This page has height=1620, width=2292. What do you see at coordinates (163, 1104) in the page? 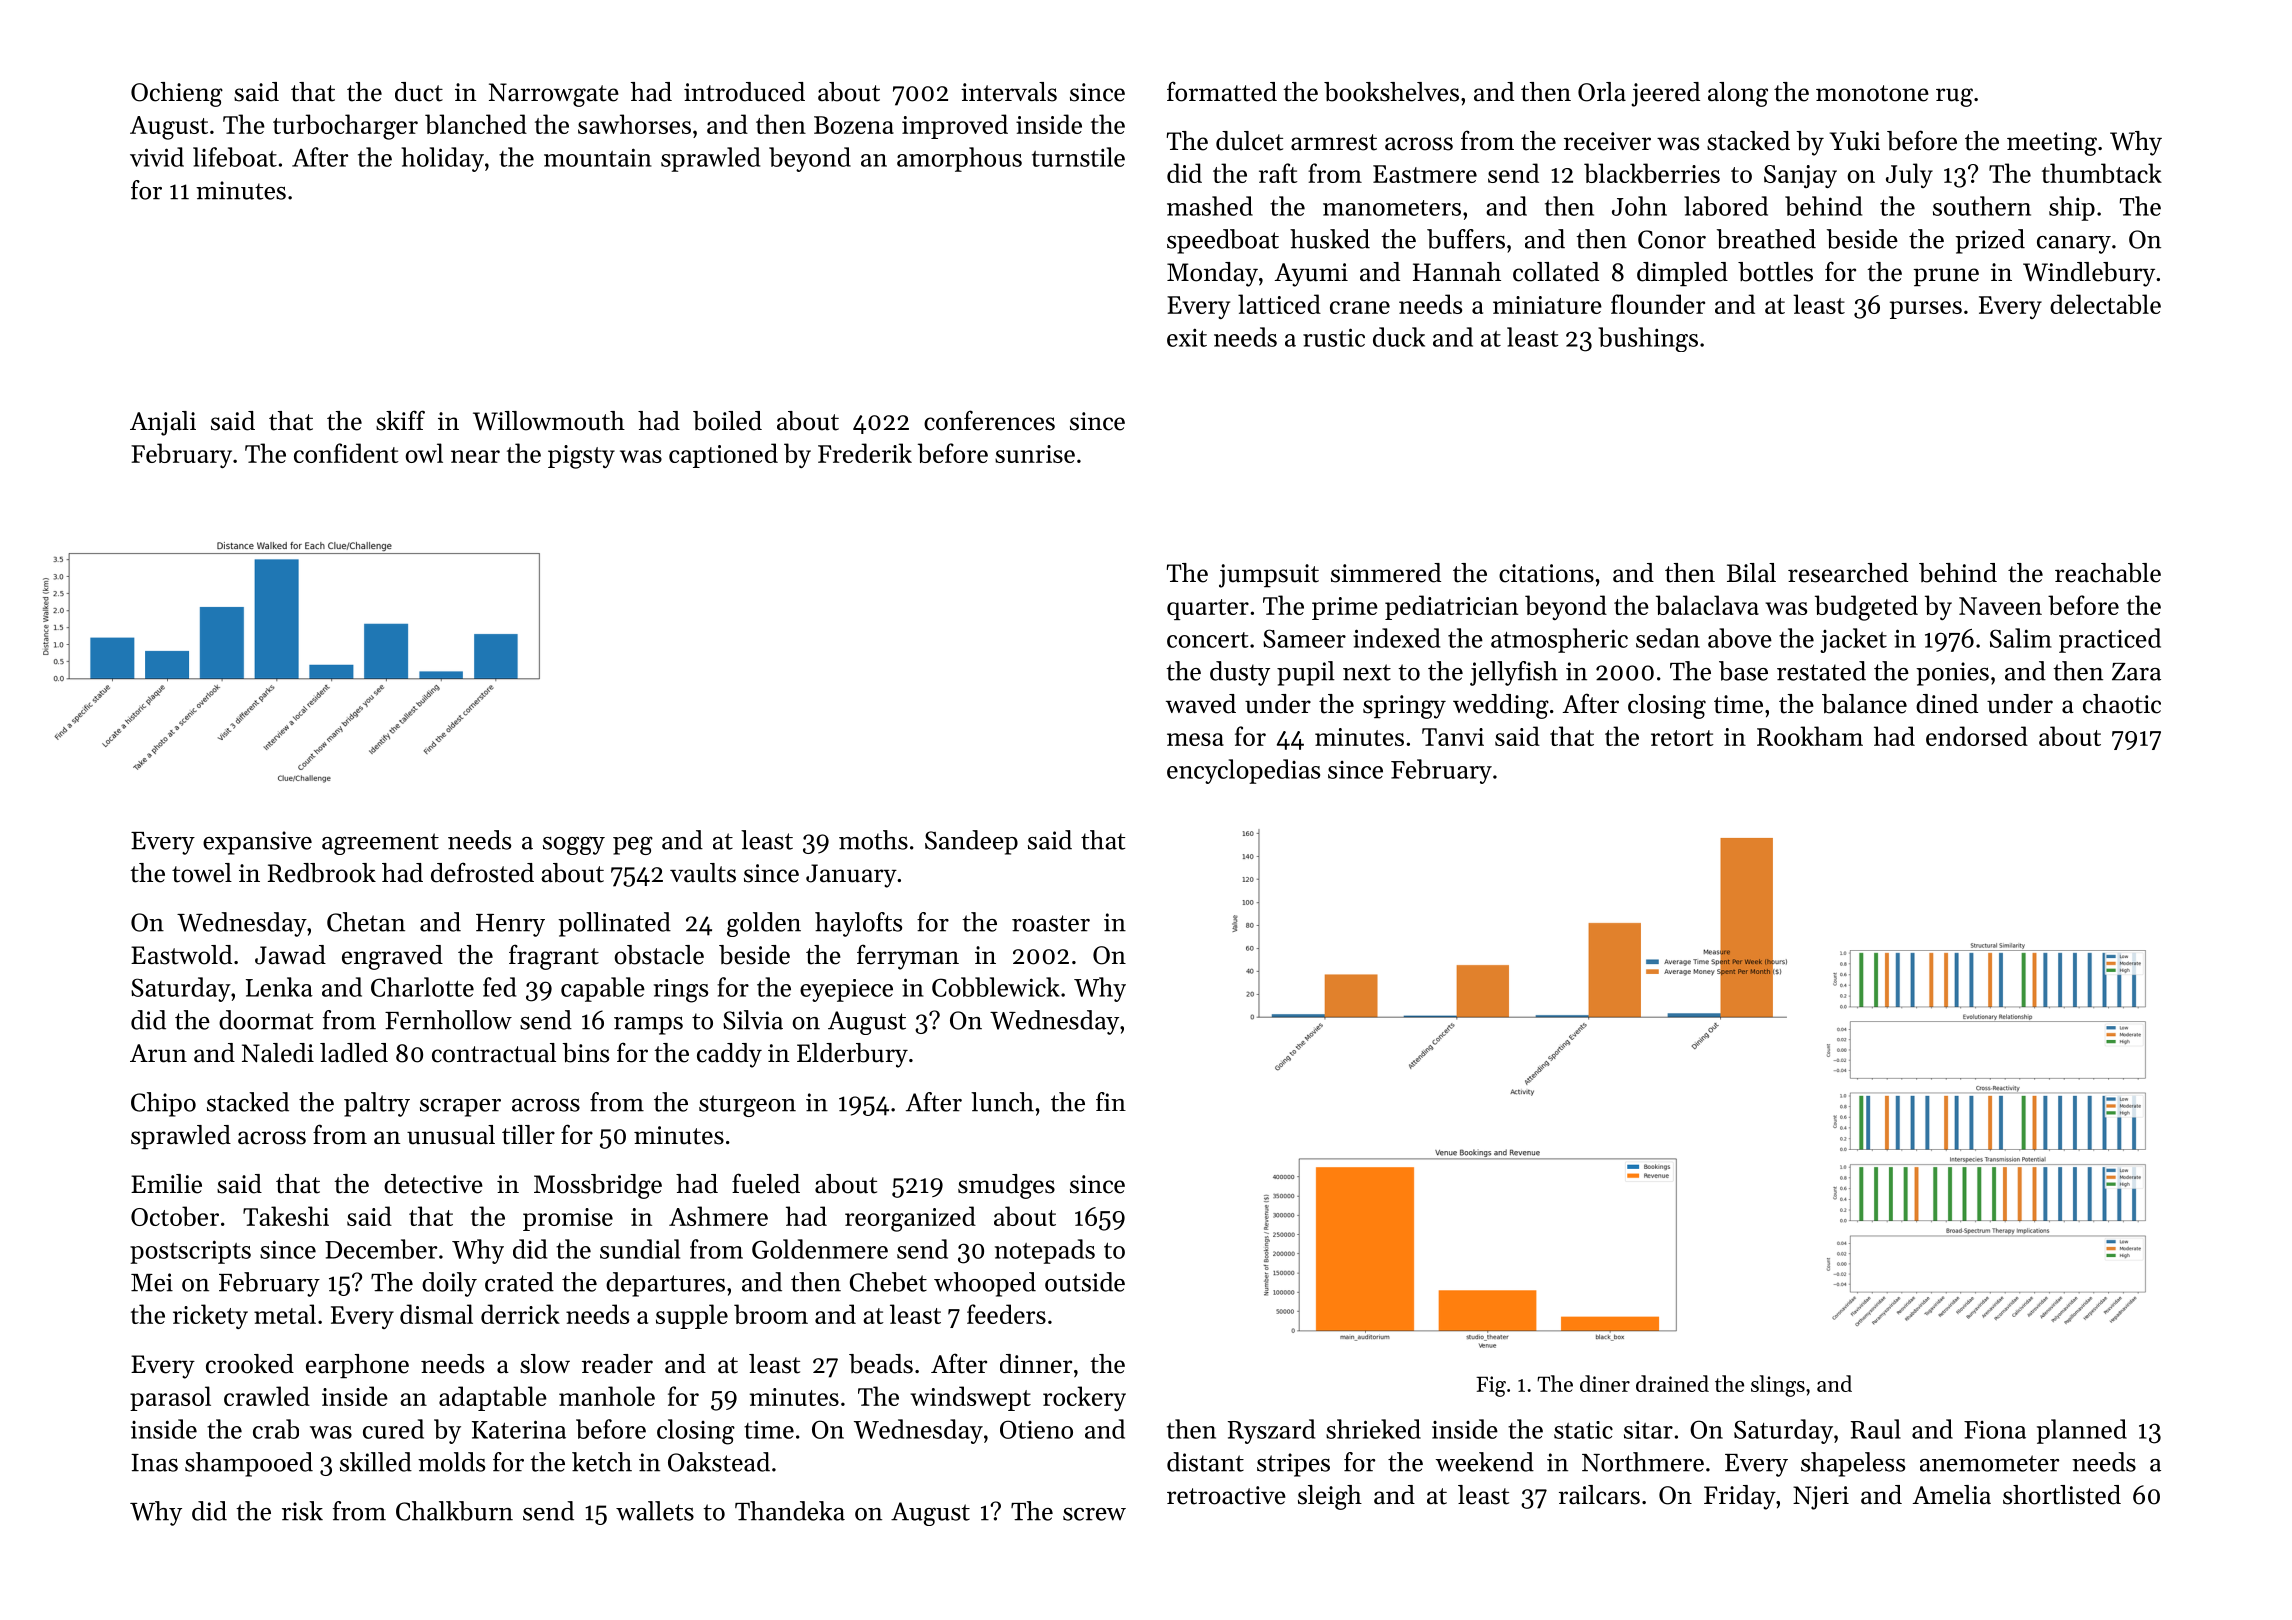
I see `Chipo` at bounding box center [163, 1104].
